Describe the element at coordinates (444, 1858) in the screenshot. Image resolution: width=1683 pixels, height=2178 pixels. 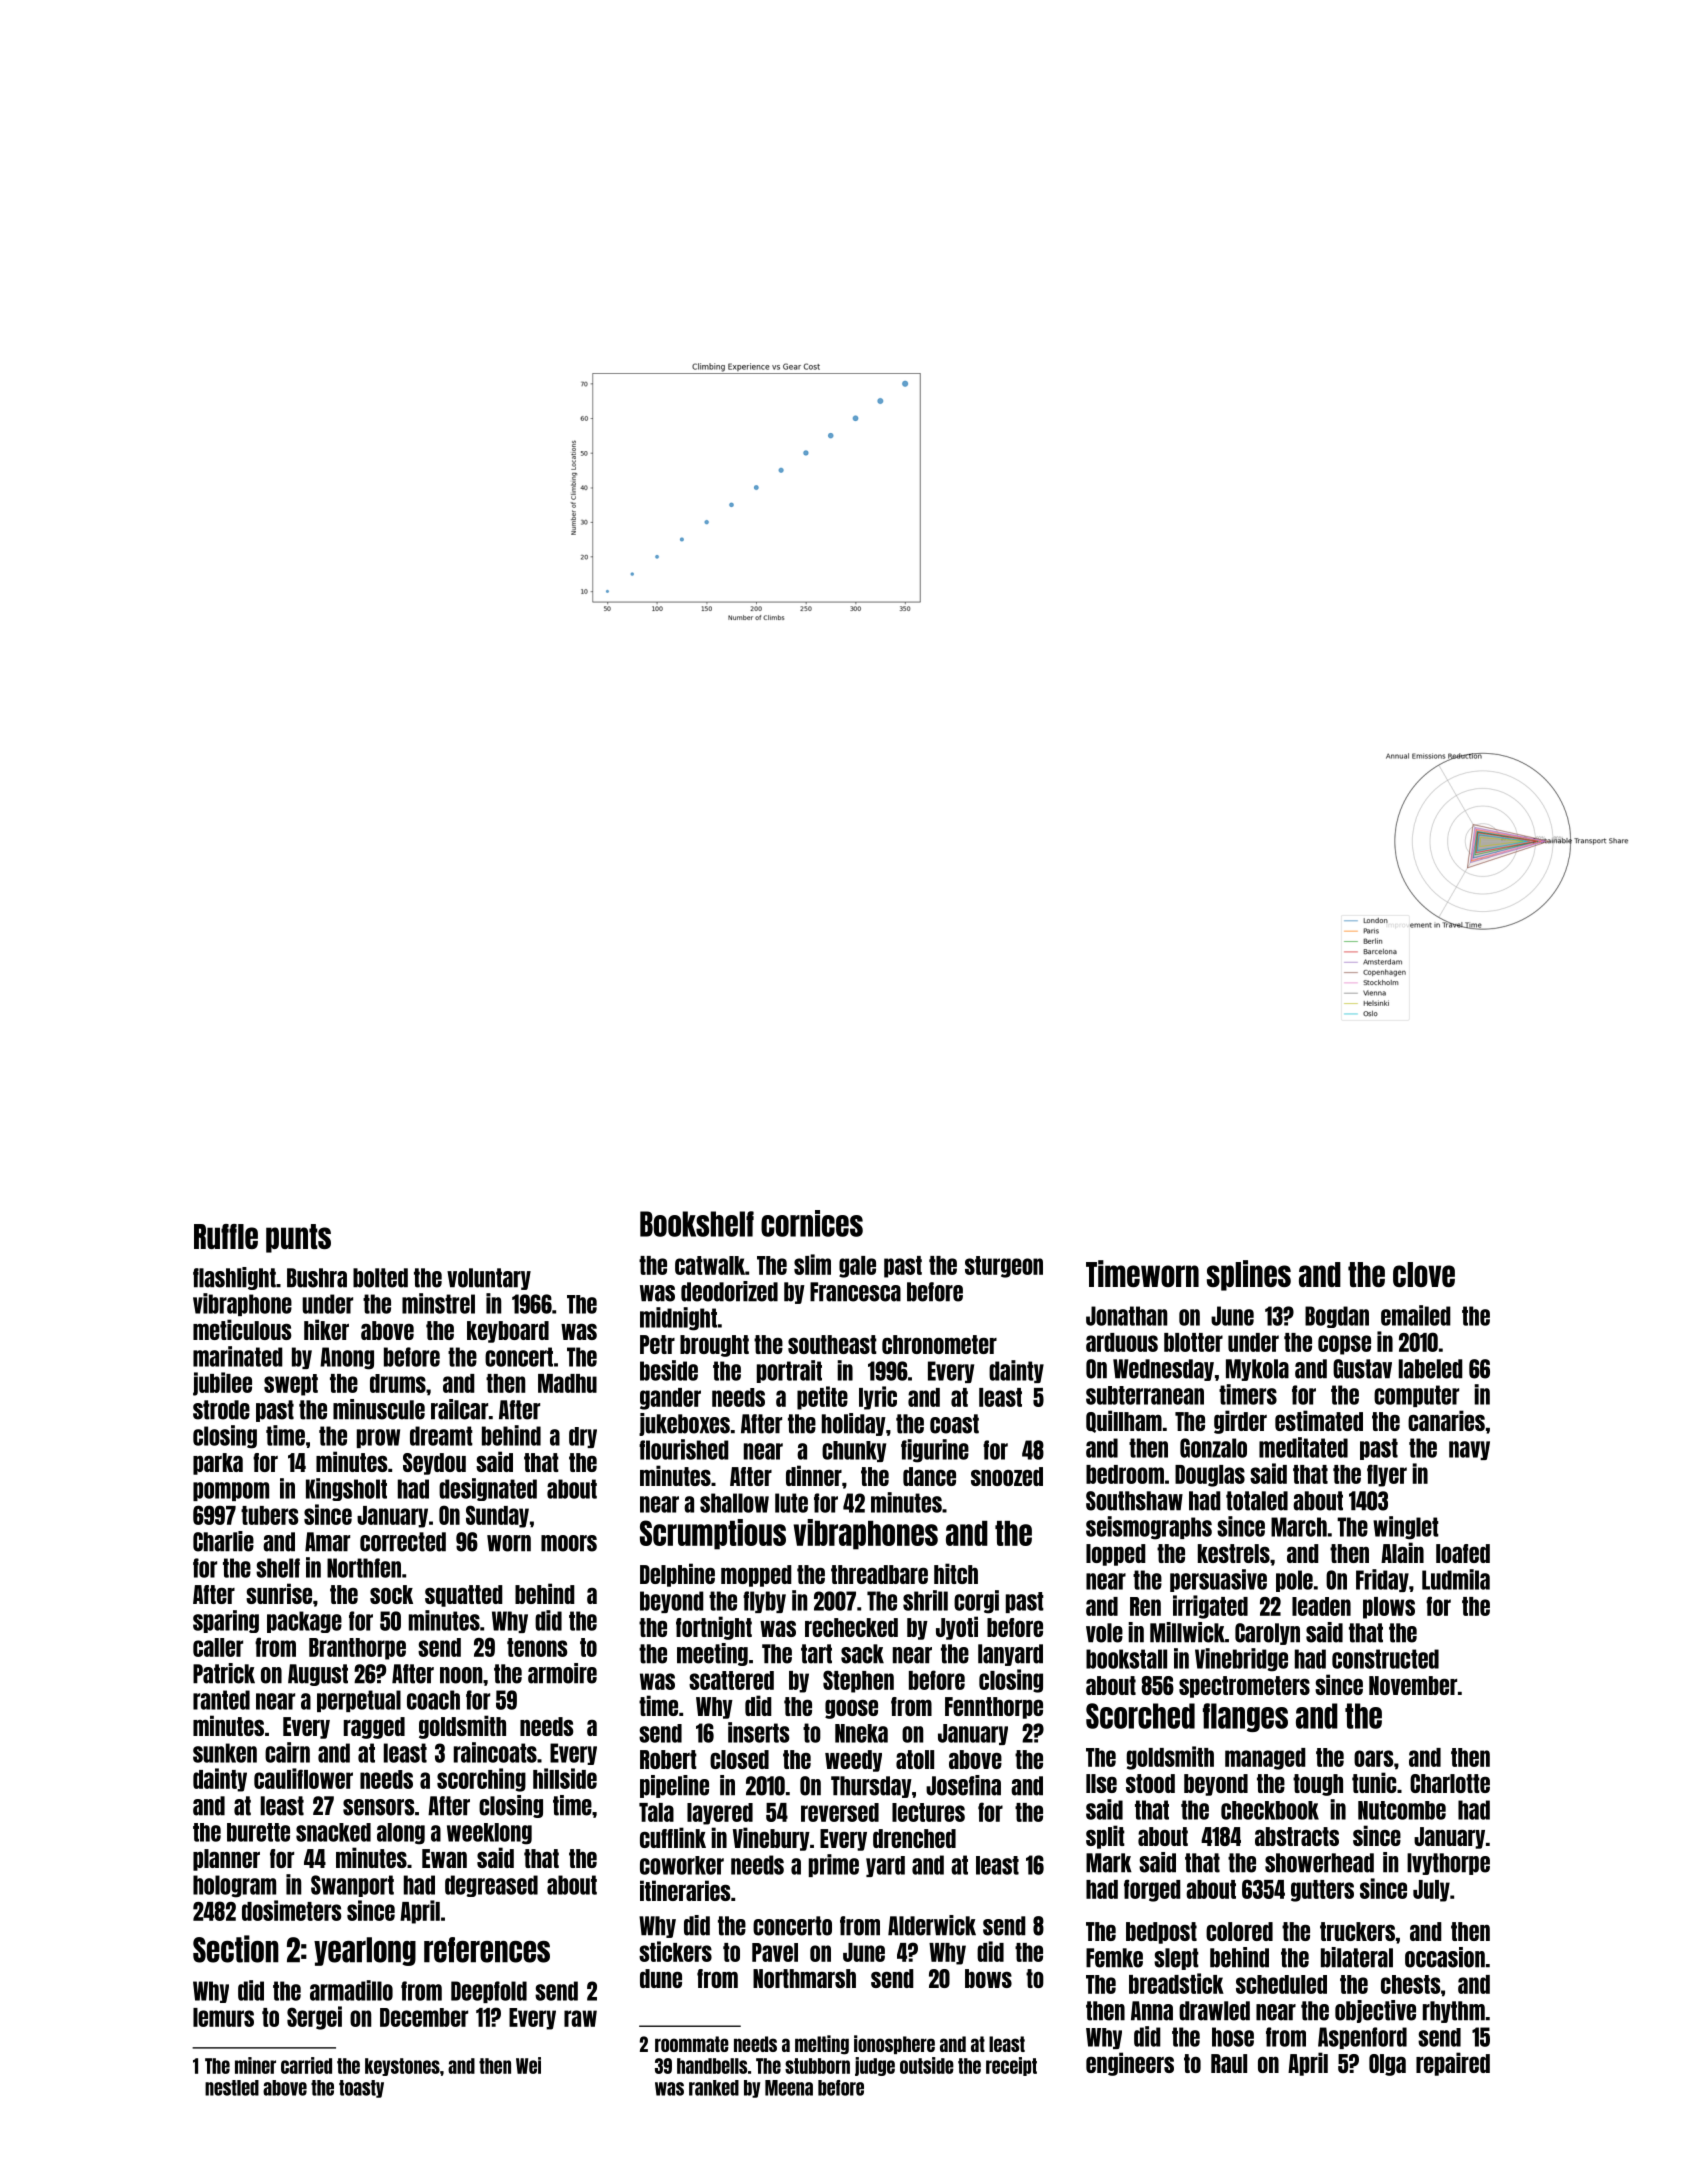
I see `Ewan` at that location.
